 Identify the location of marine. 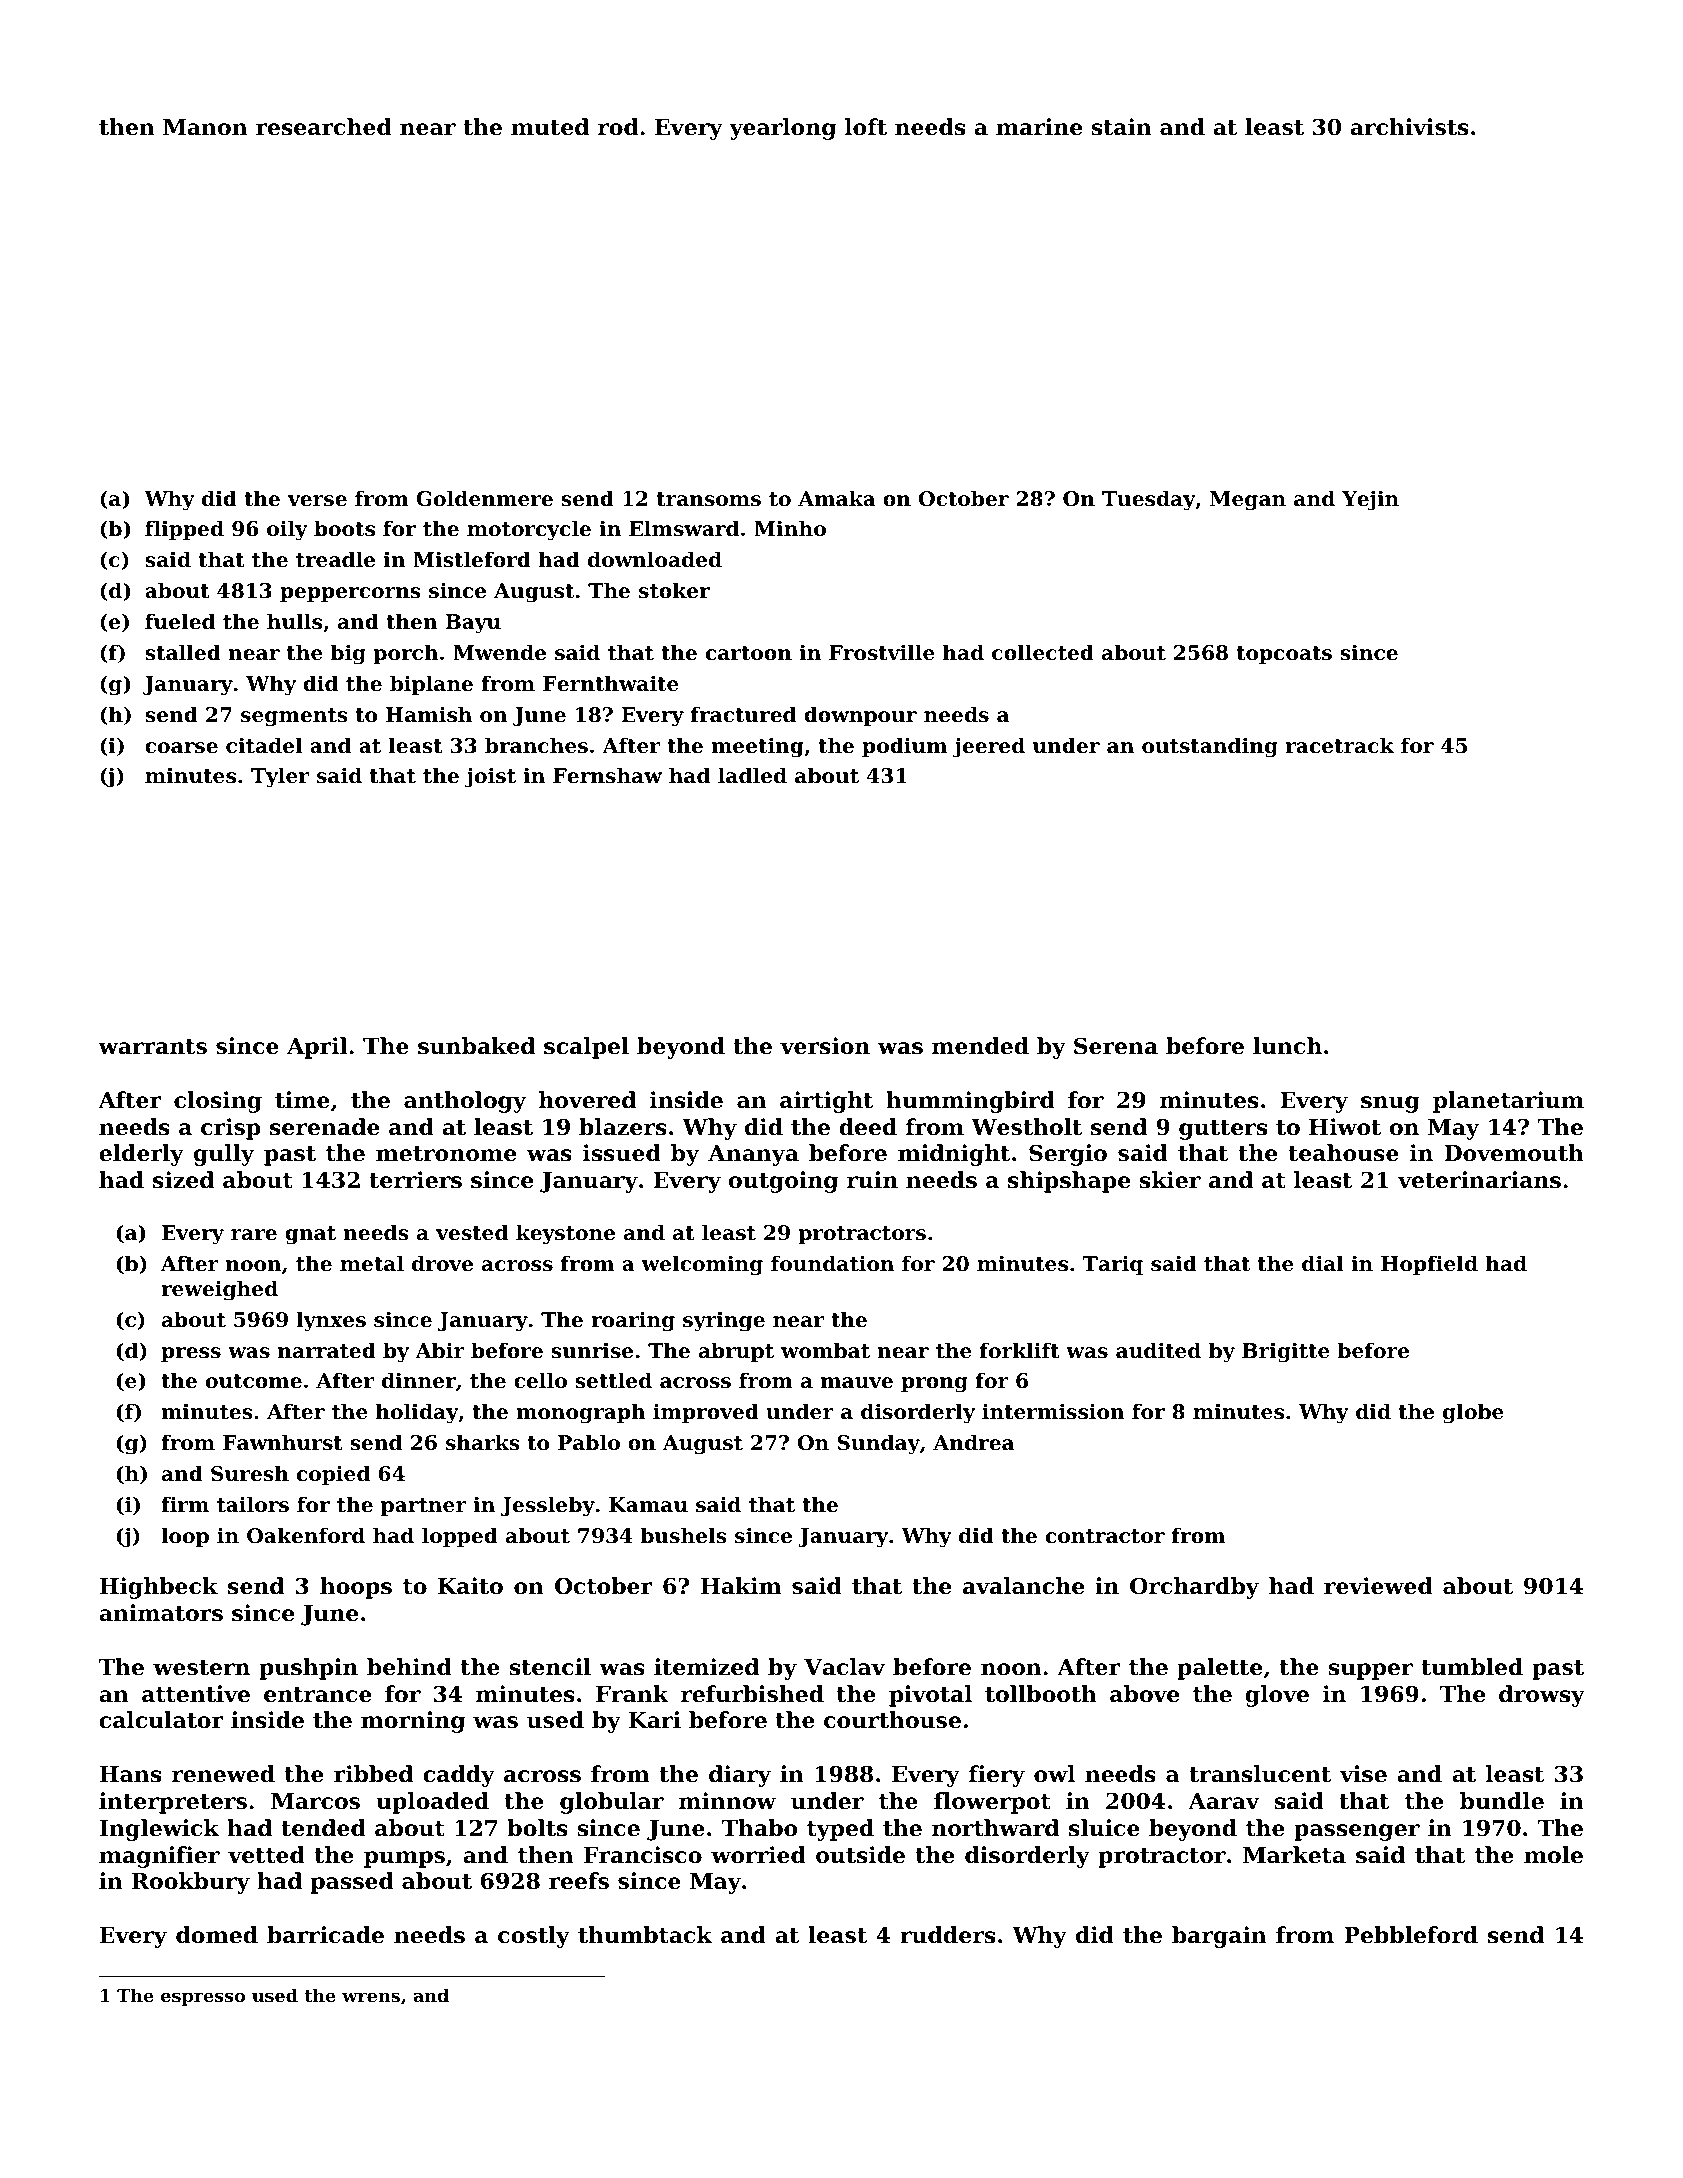
(1039, 127).
